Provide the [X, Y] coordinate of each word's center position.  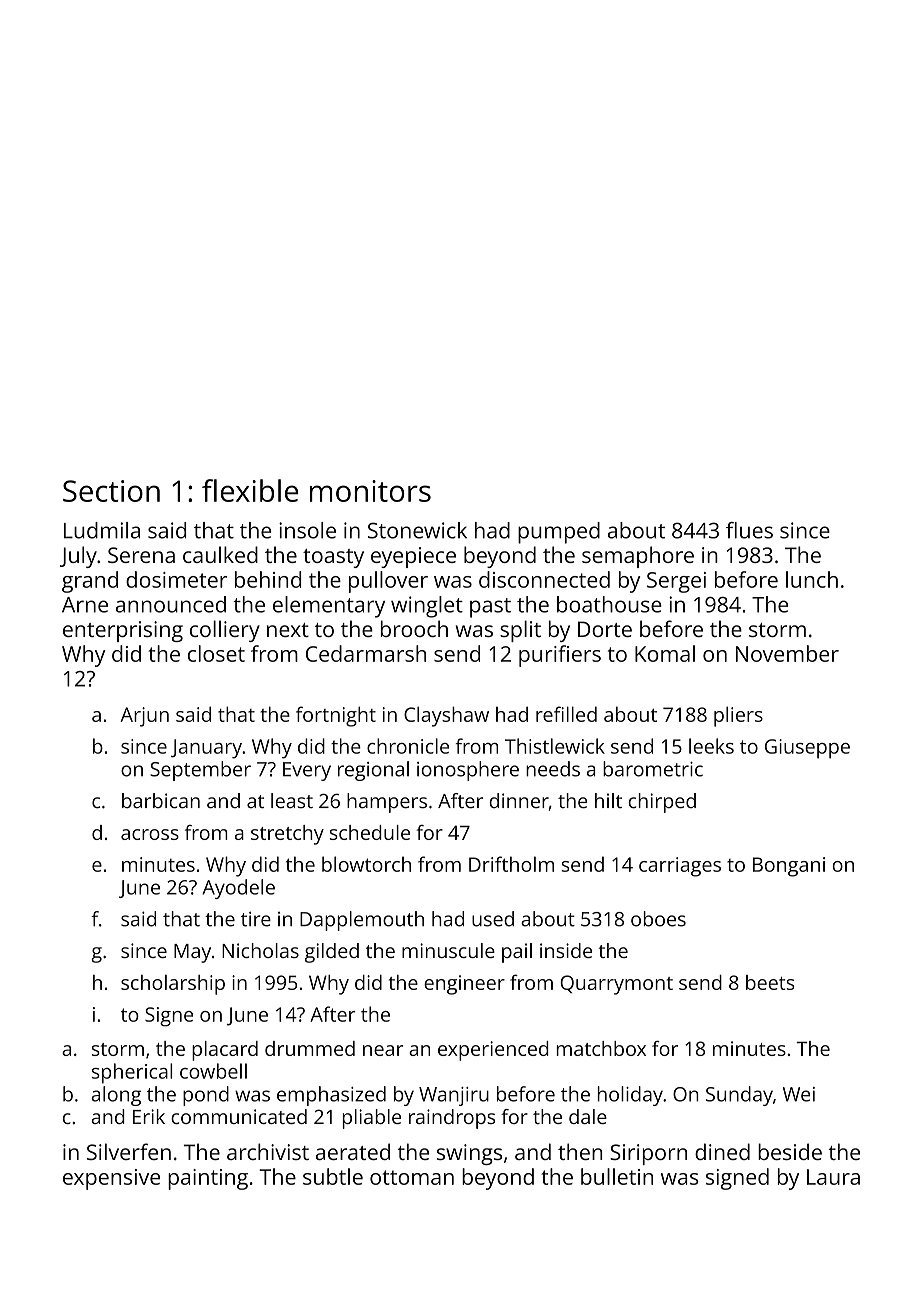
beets [770, 982]
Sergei [676, 582]
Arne [85, 605]
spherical [132, 1073]
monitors [370, 491]
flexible [250, 490]
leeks [711, 746]
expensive [111, 1179]
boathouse [609, 604]
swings [469, 1154]
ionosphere [468, 771]
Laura [833, 1177]
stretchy [287, 835]
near [383, 1050]
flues [749, 530]
